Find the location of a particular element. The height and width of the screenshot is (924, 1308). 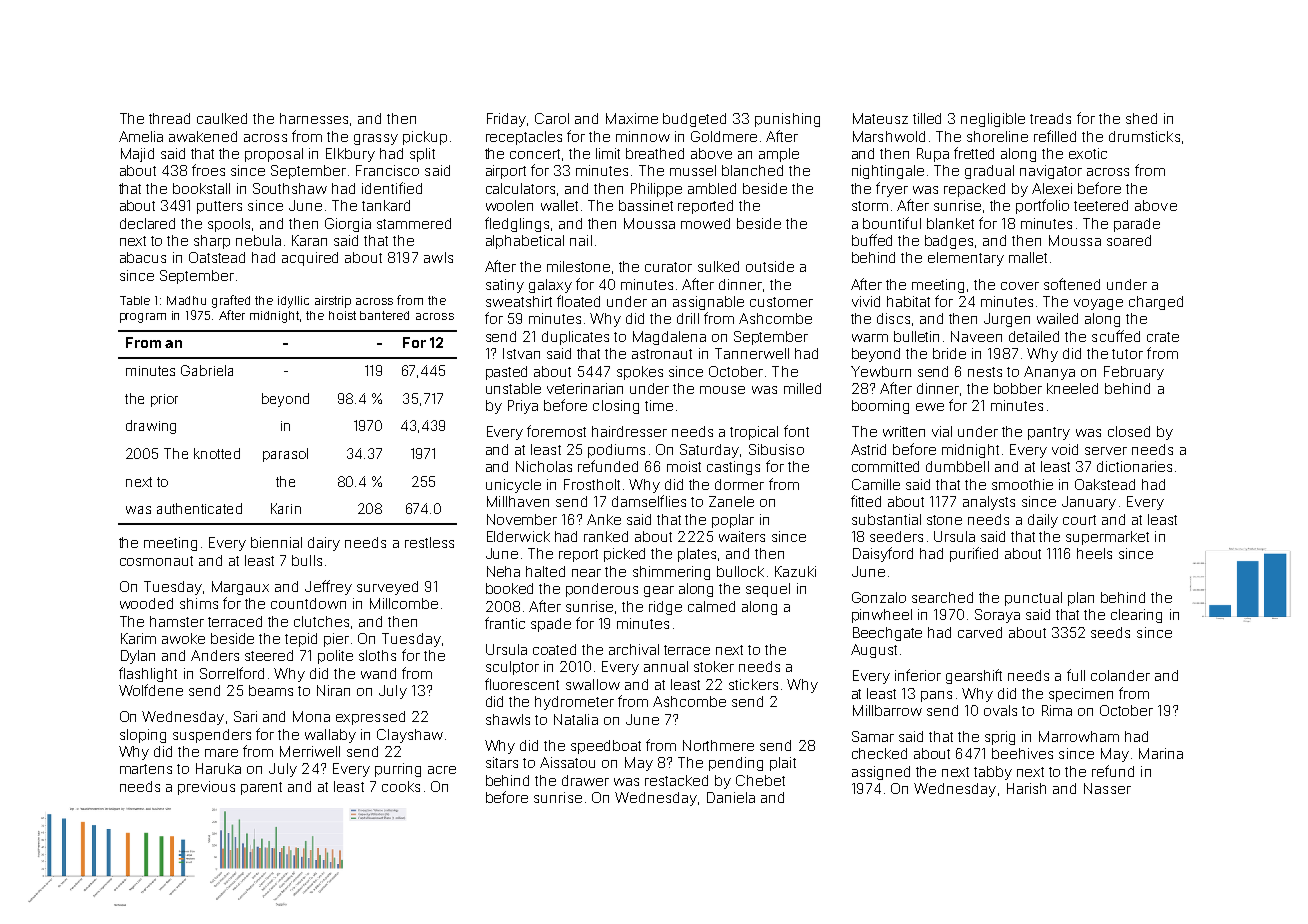

clearing is located at coordinates (1136, 616).
